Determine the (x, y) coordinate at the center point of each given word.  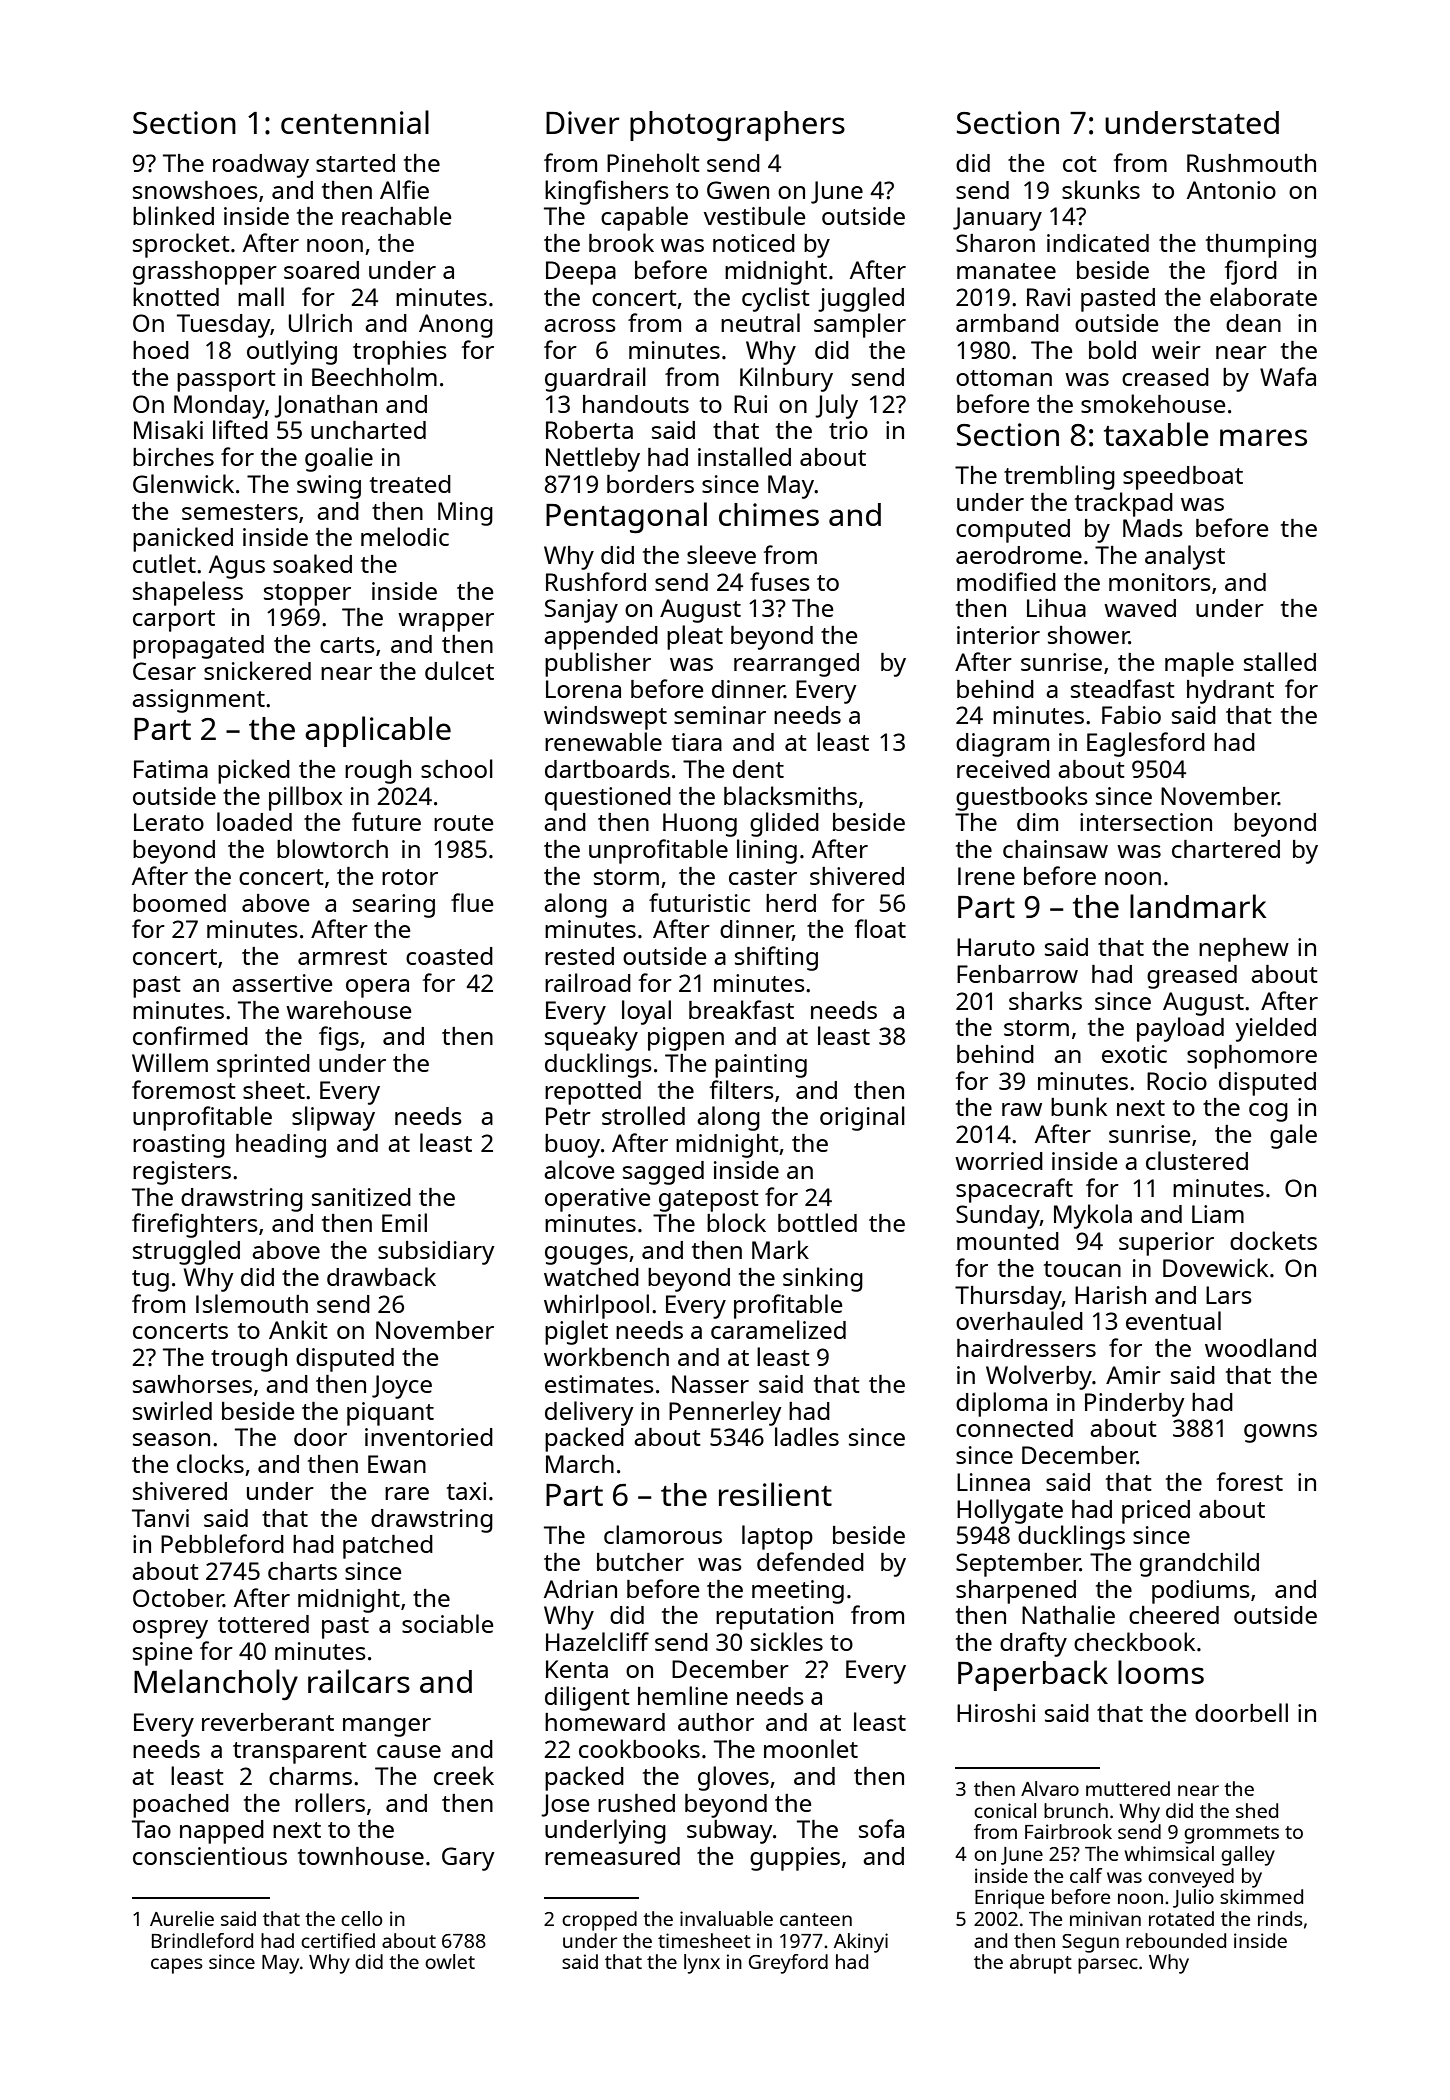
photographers (737, 126)
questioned (608, 799)
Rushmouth (1251, 163)
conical (1005, 1810)
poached (181, 1806)
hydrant (1230, 692)
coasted (449, 956)
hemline (683, 1695)
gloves (733, 1778)
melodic (405, 536)
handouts (636, 404)
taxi (466, 1491)
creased (1165, 377)
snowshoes (195, 190)
